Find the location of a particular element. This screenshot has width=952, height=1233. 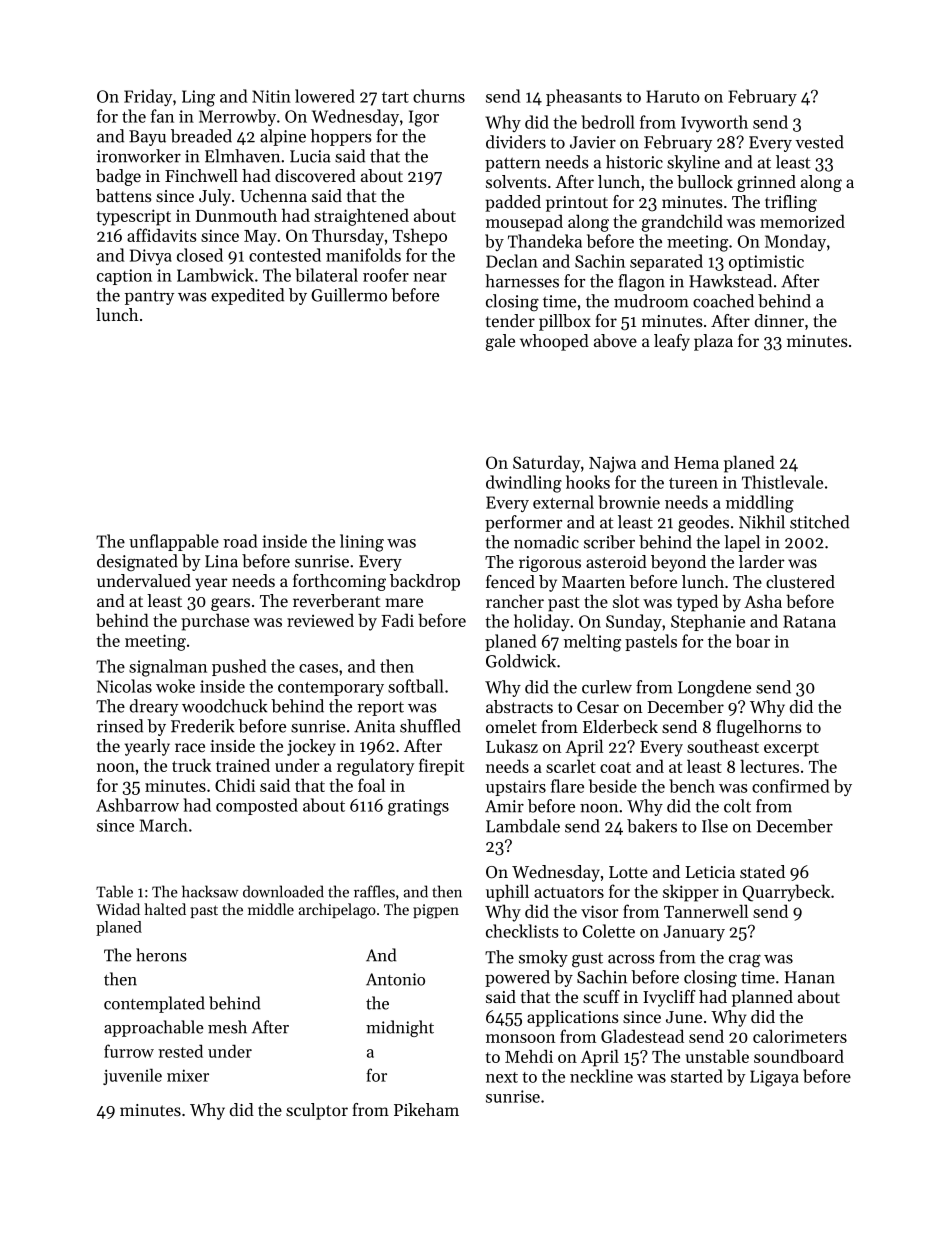

hacksaw is located at coordinates (210, 891).
